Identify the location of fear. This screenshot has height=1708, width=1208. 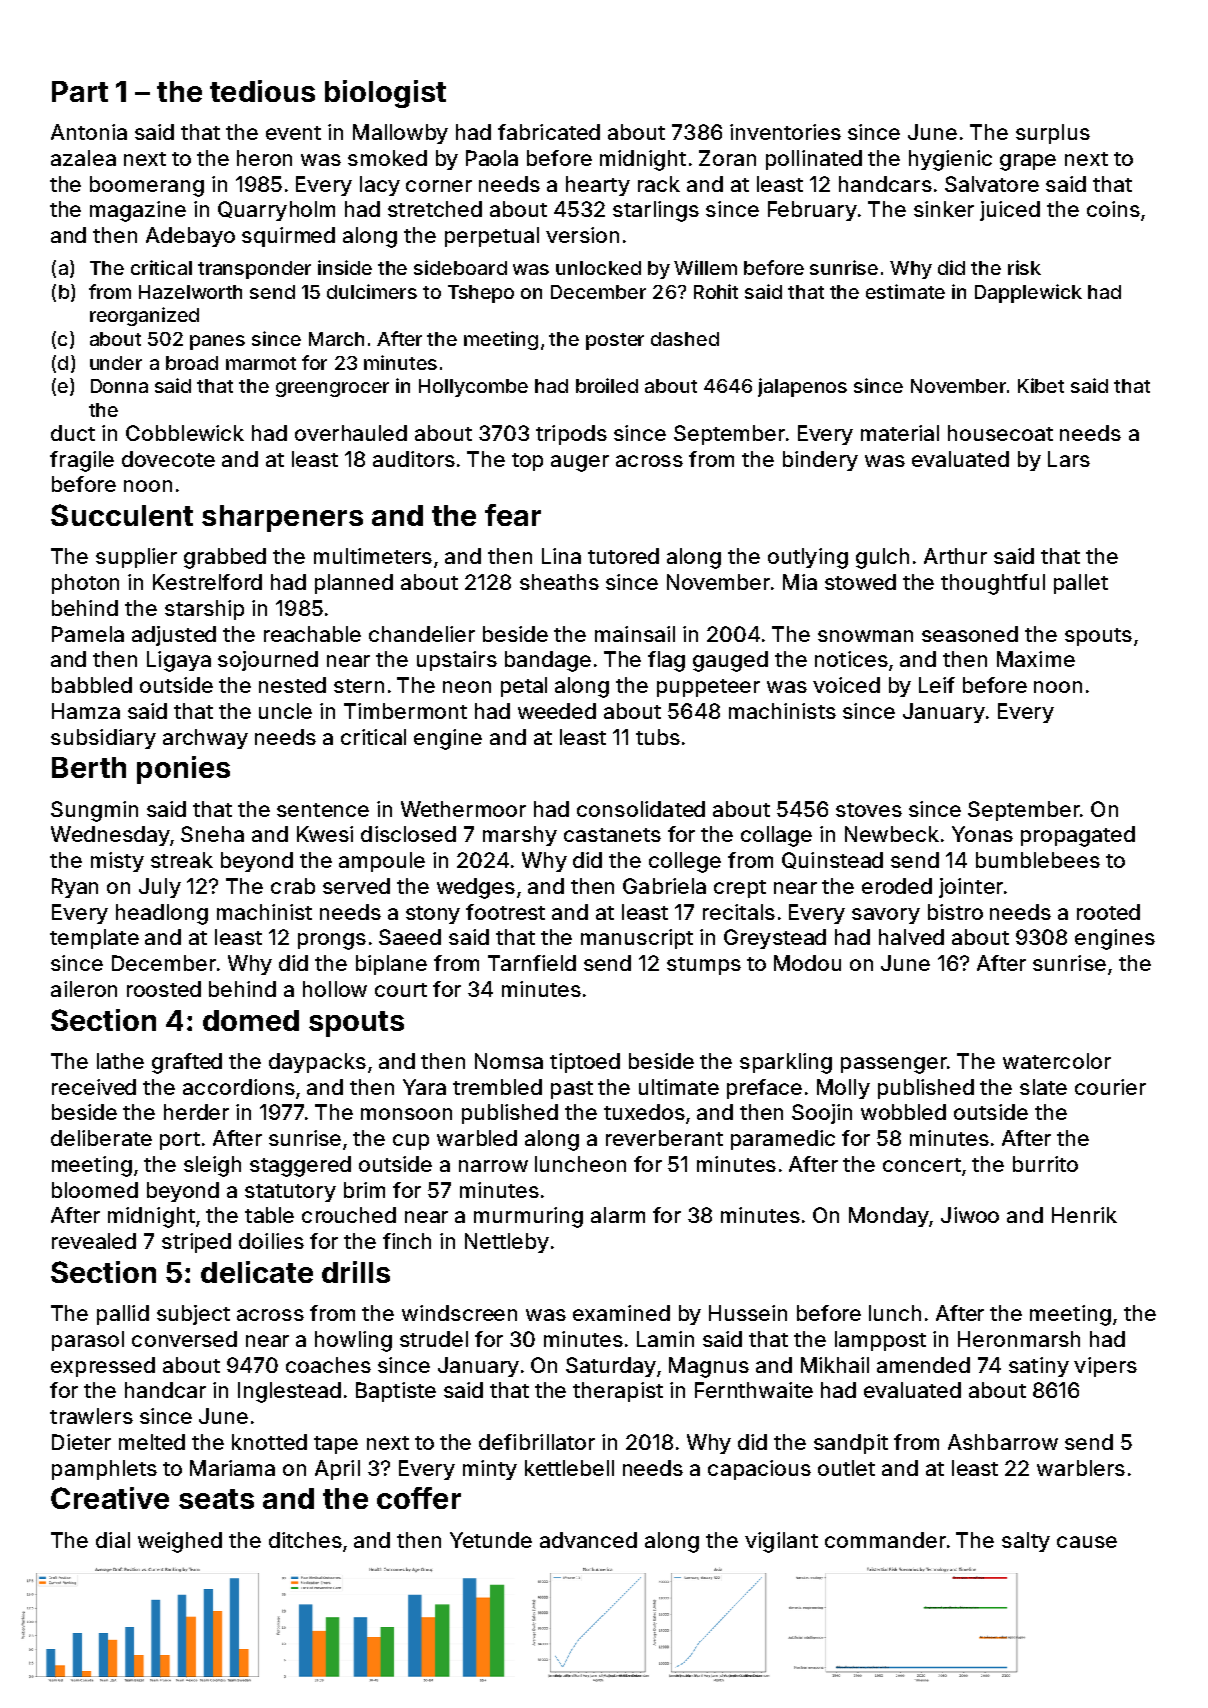
(513, 515).
